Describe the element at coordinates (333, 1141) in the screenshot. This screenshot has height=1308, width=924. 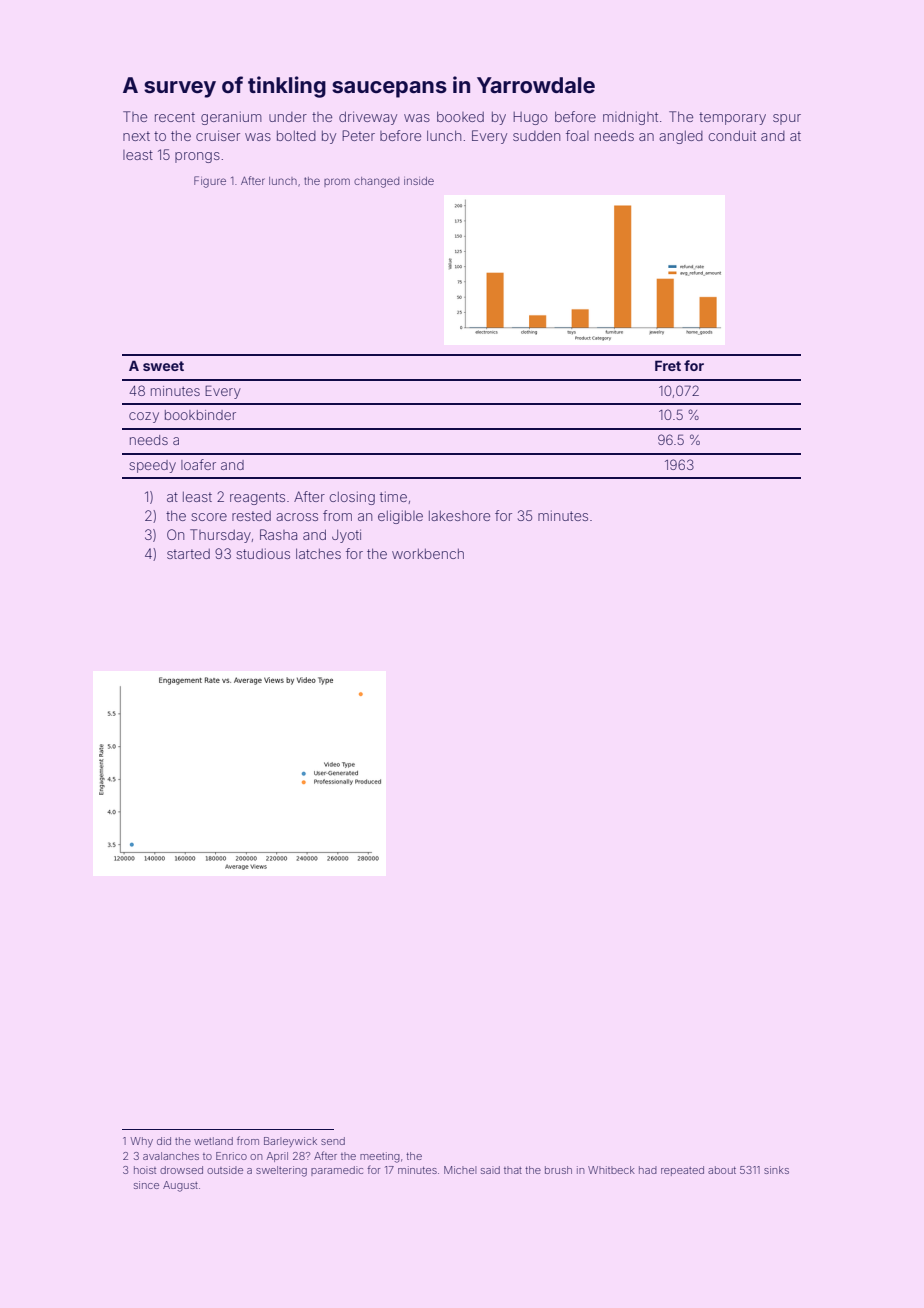
I see `send` at that location.
